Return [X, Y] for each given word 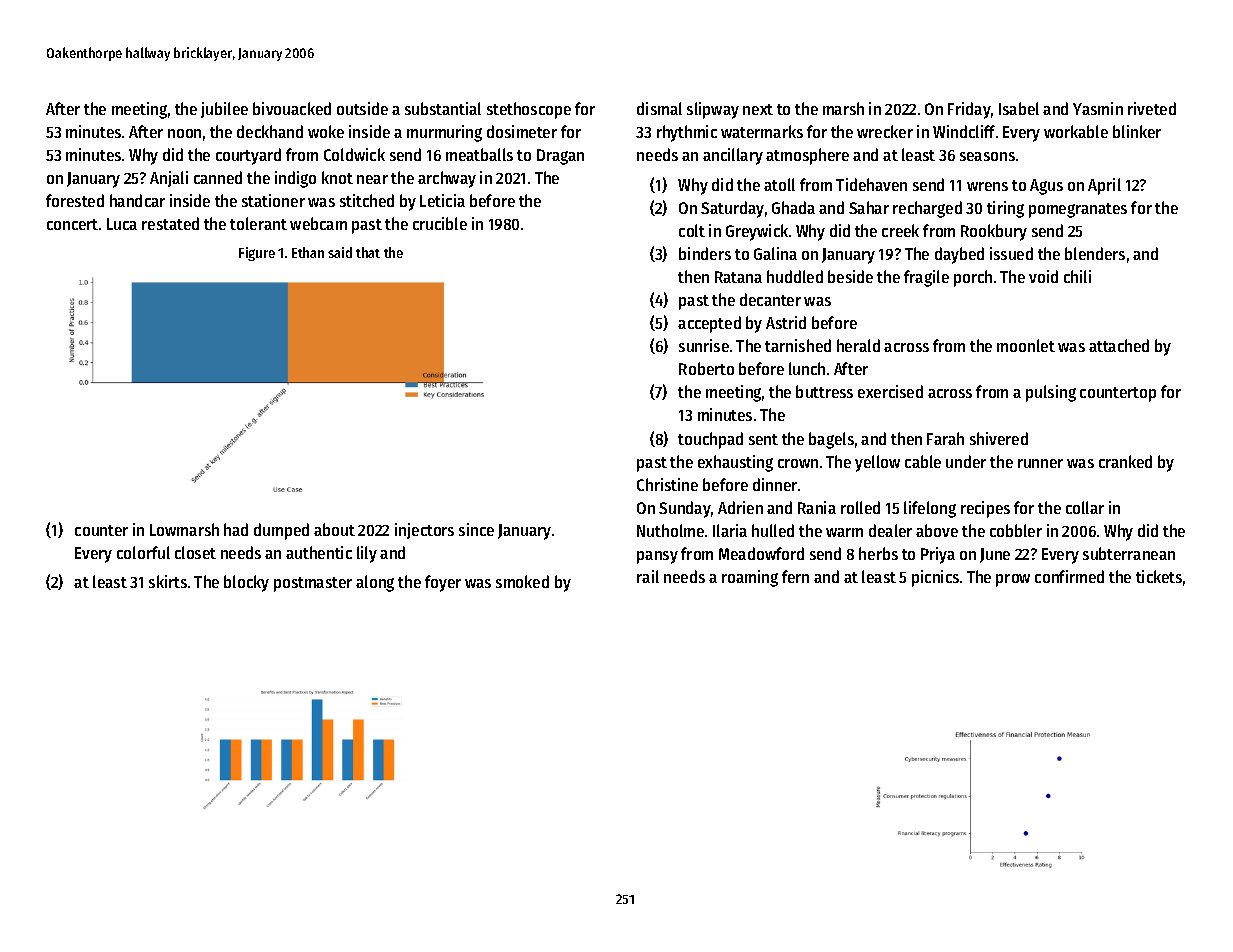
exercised [890, 391]
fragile [926, 278]
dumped [281, 531]
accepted [709, 324]
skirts [168, 581]
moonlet [1026, 345]
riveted [1152, 108]
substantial [443, 108]
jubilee [224, 110]
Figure [257, 254]
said [340, 252]
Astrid [786, 322]
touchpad [710, 440]
